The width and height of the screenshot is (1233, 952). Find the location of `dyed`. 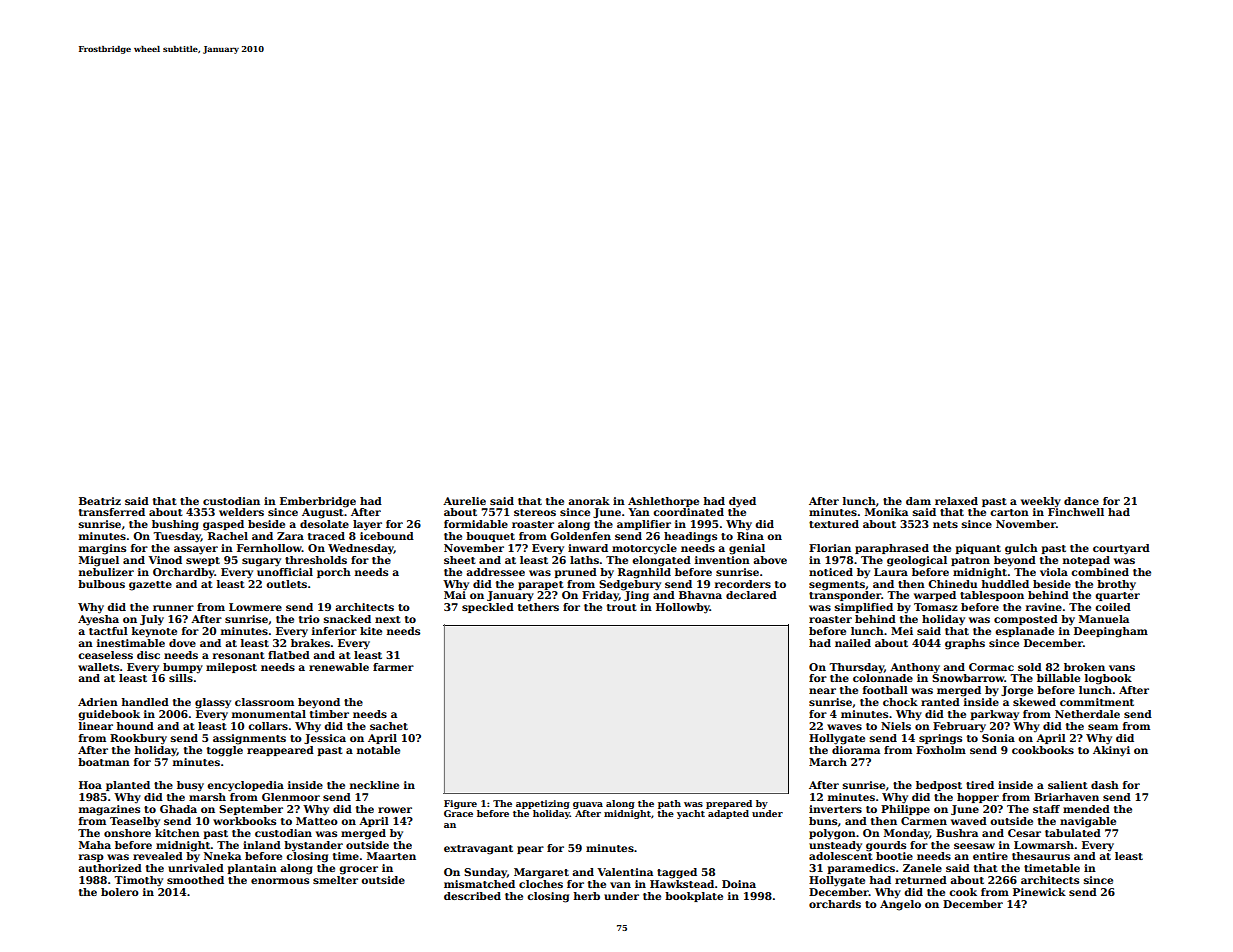

dyed is located at coordinates (742, 502).
